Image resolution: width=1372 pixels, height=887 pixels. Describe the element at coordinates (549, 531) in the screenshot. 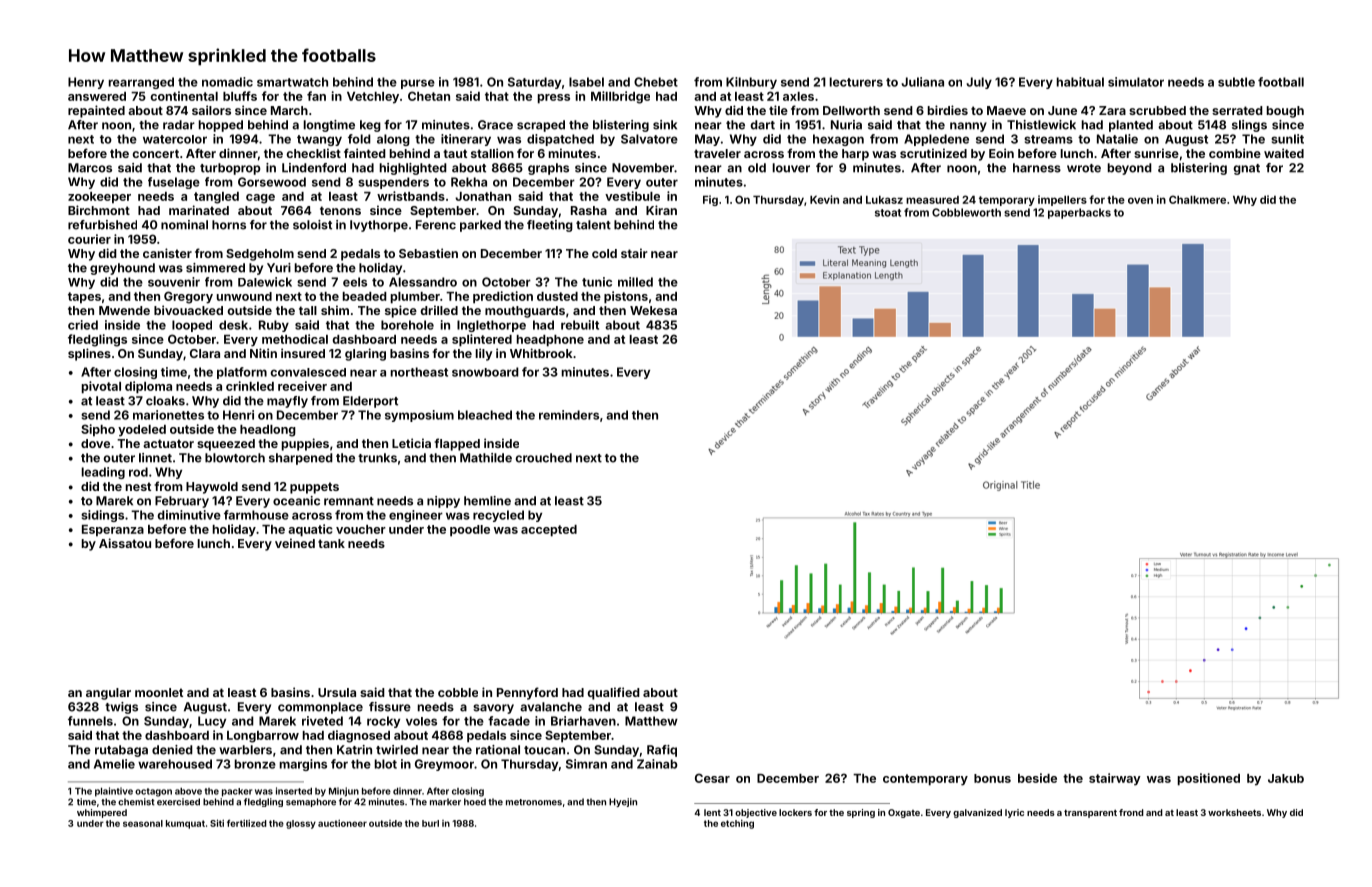

I see `accepted` at that location.
